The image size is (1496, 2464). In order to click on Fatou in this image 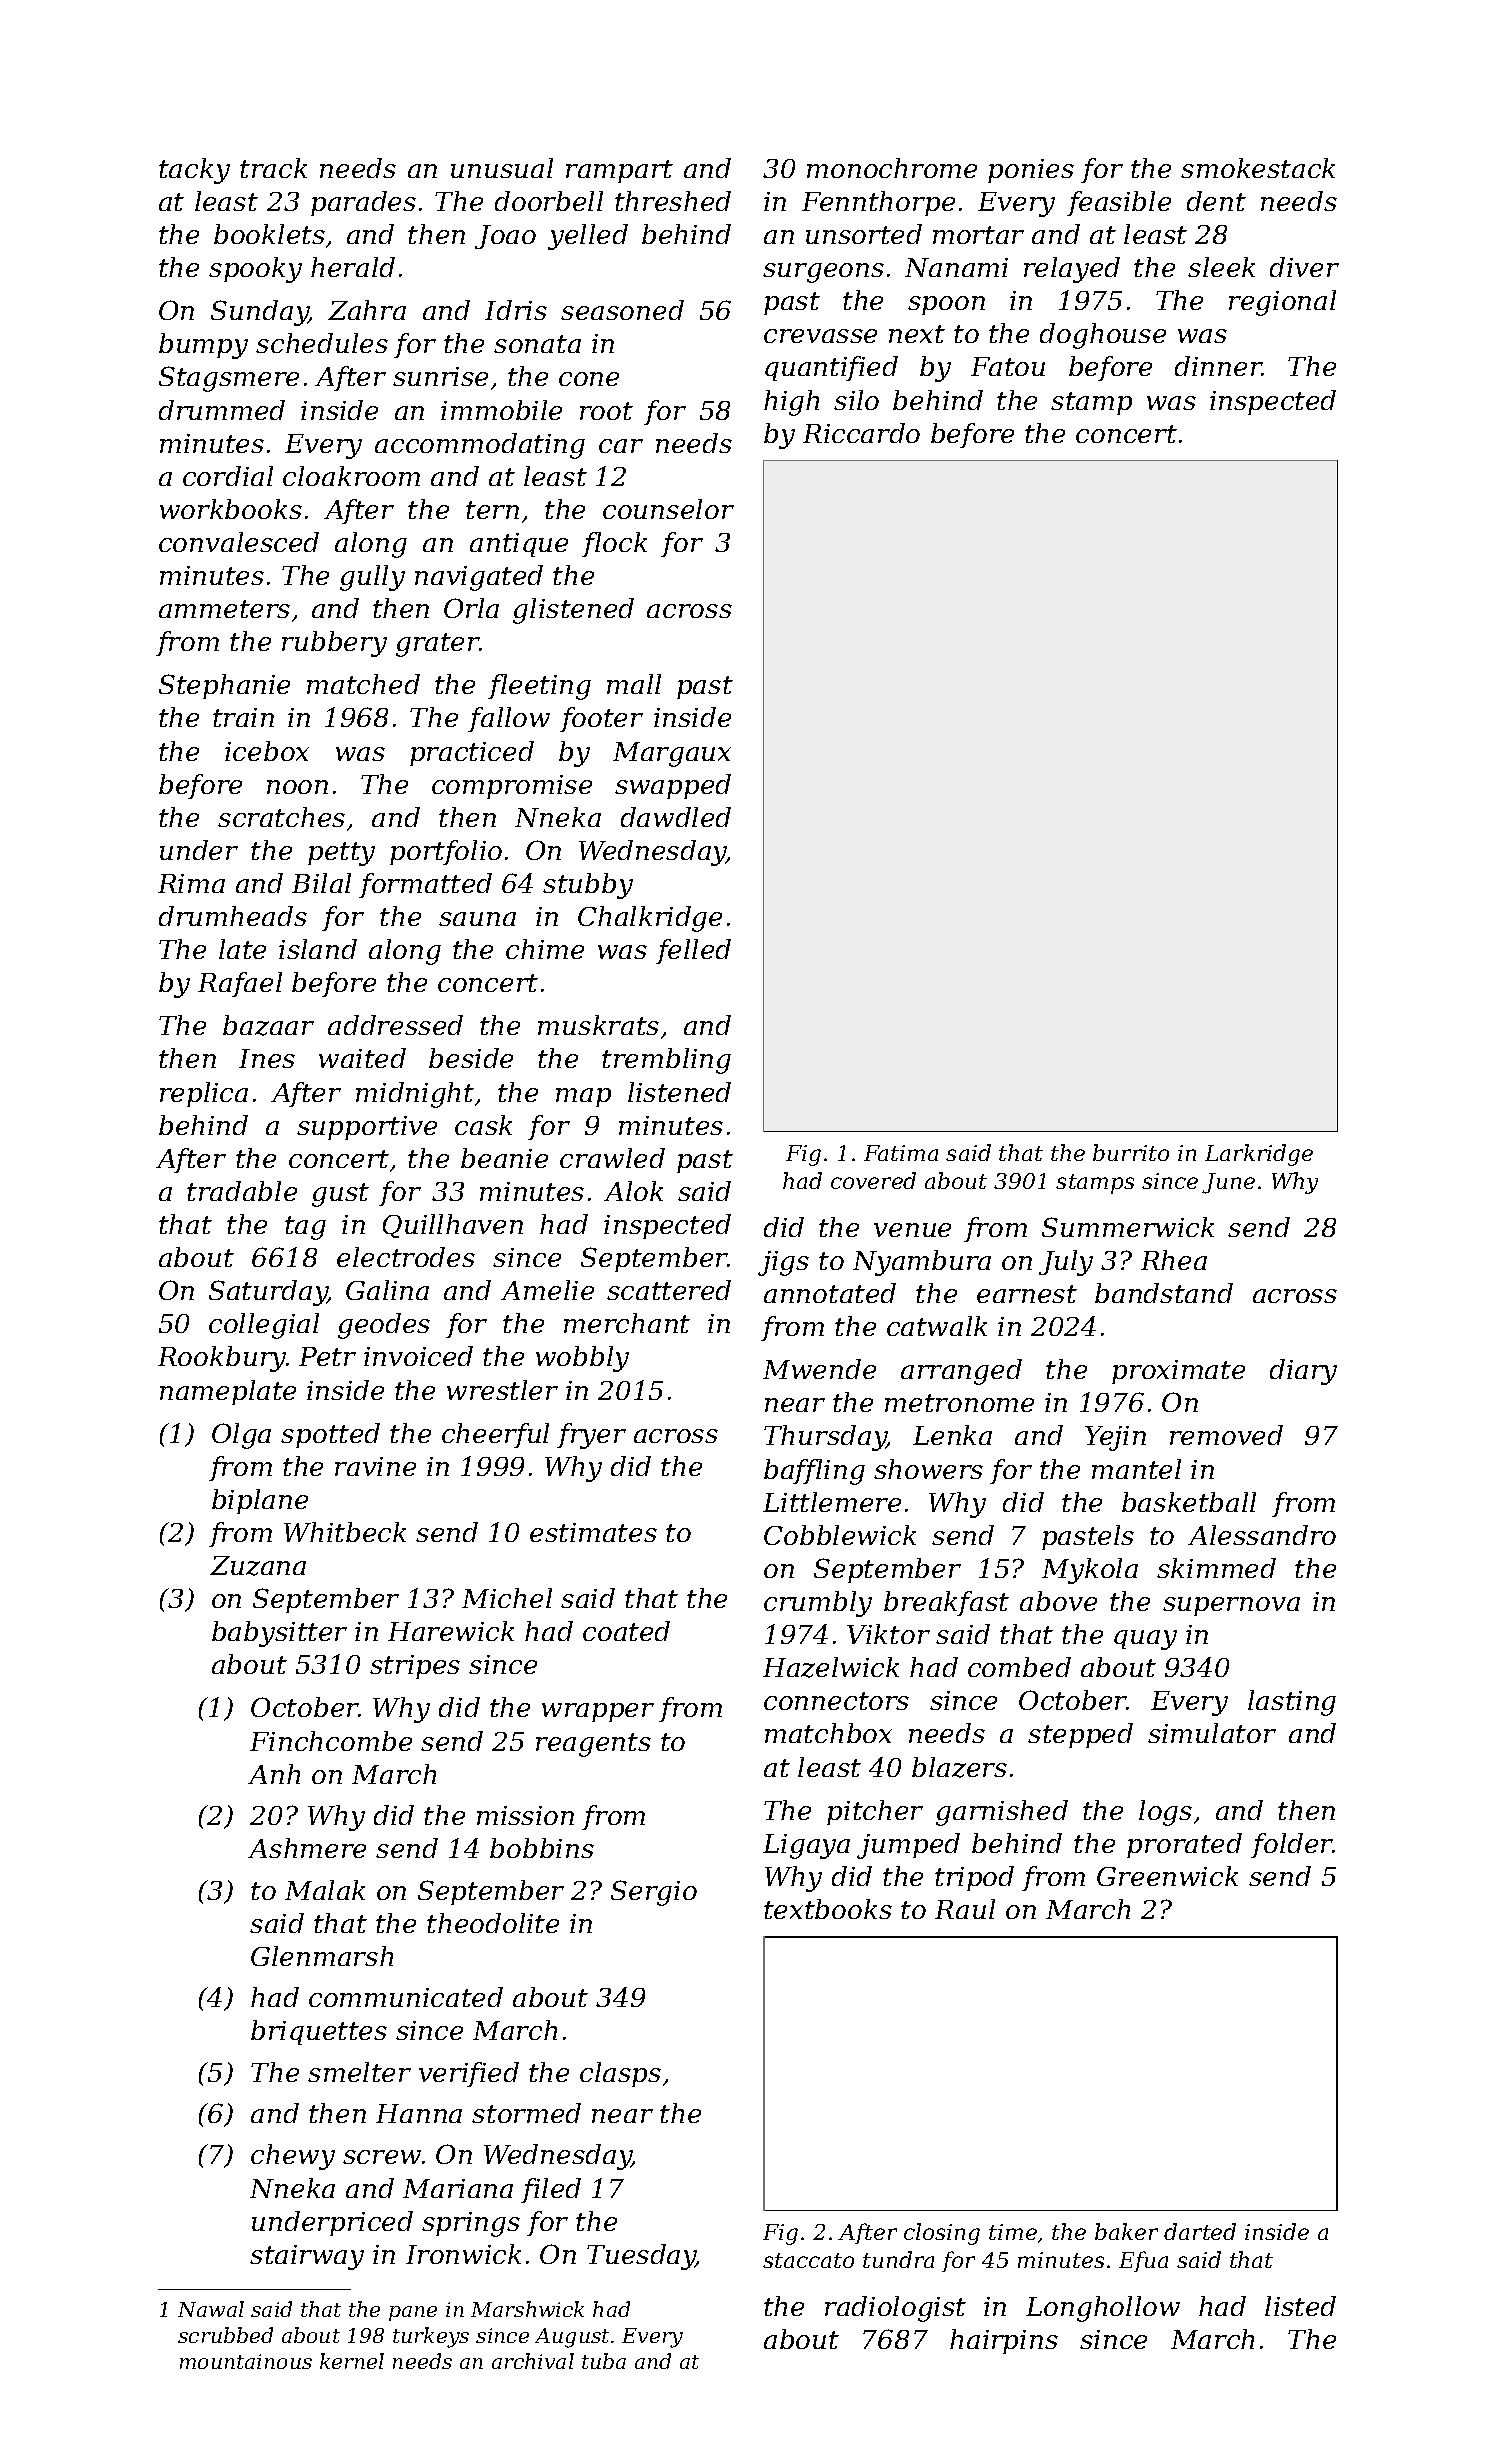, I will do `click(1008, 366)`.
